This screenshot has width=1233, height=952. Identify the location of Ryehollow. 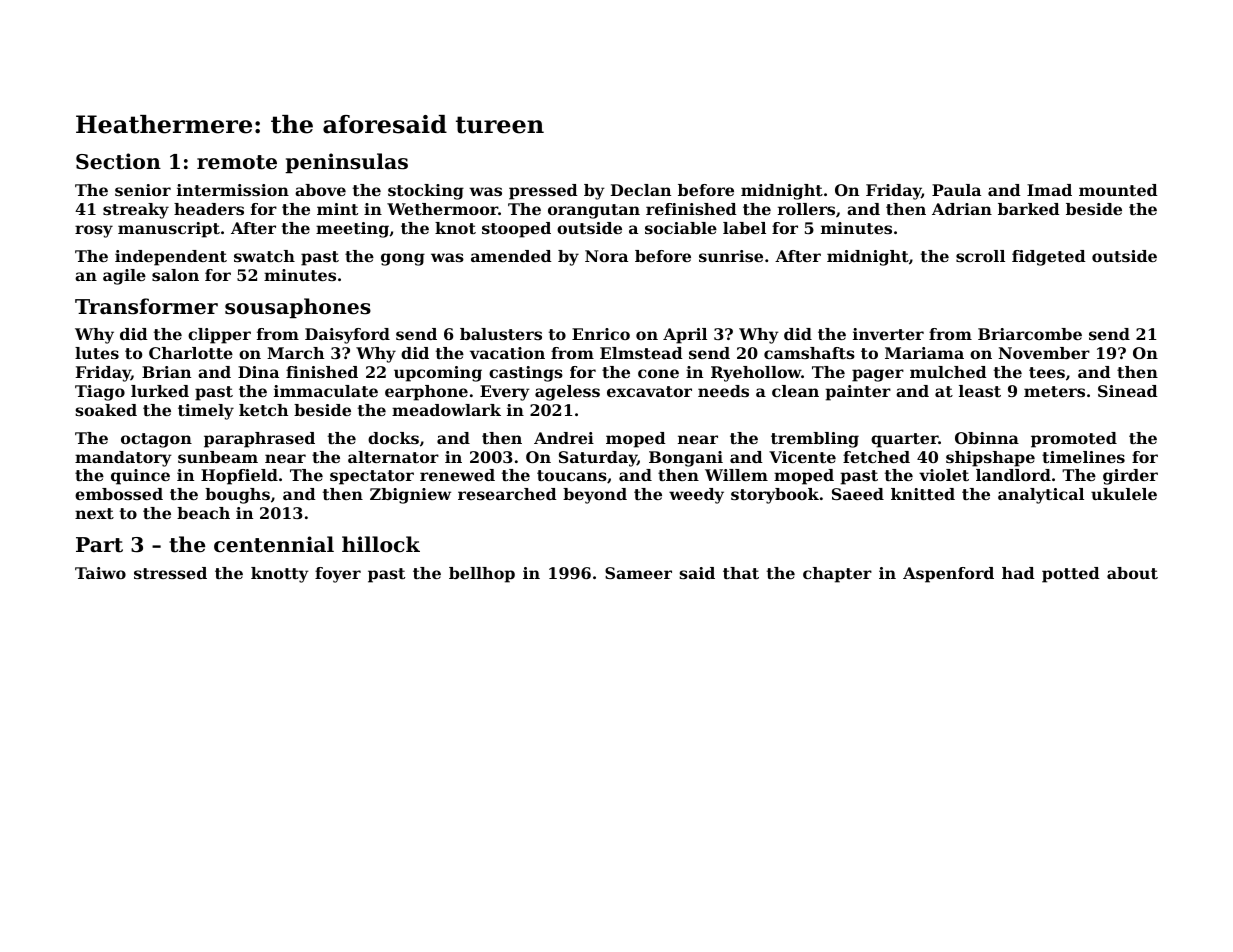
(756, 374).
